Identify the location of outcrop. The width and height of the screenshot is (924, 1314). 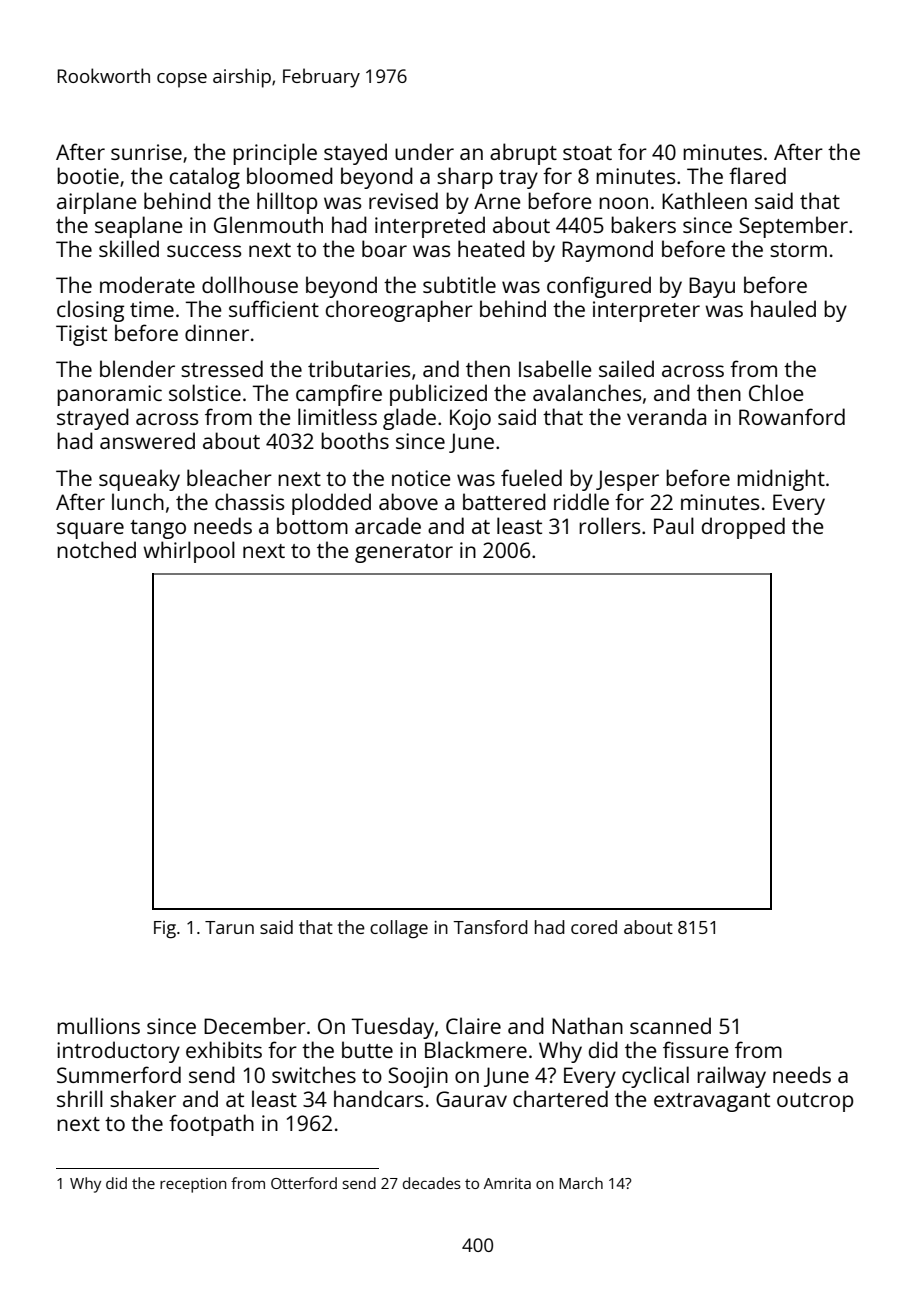
(815, 1102).
